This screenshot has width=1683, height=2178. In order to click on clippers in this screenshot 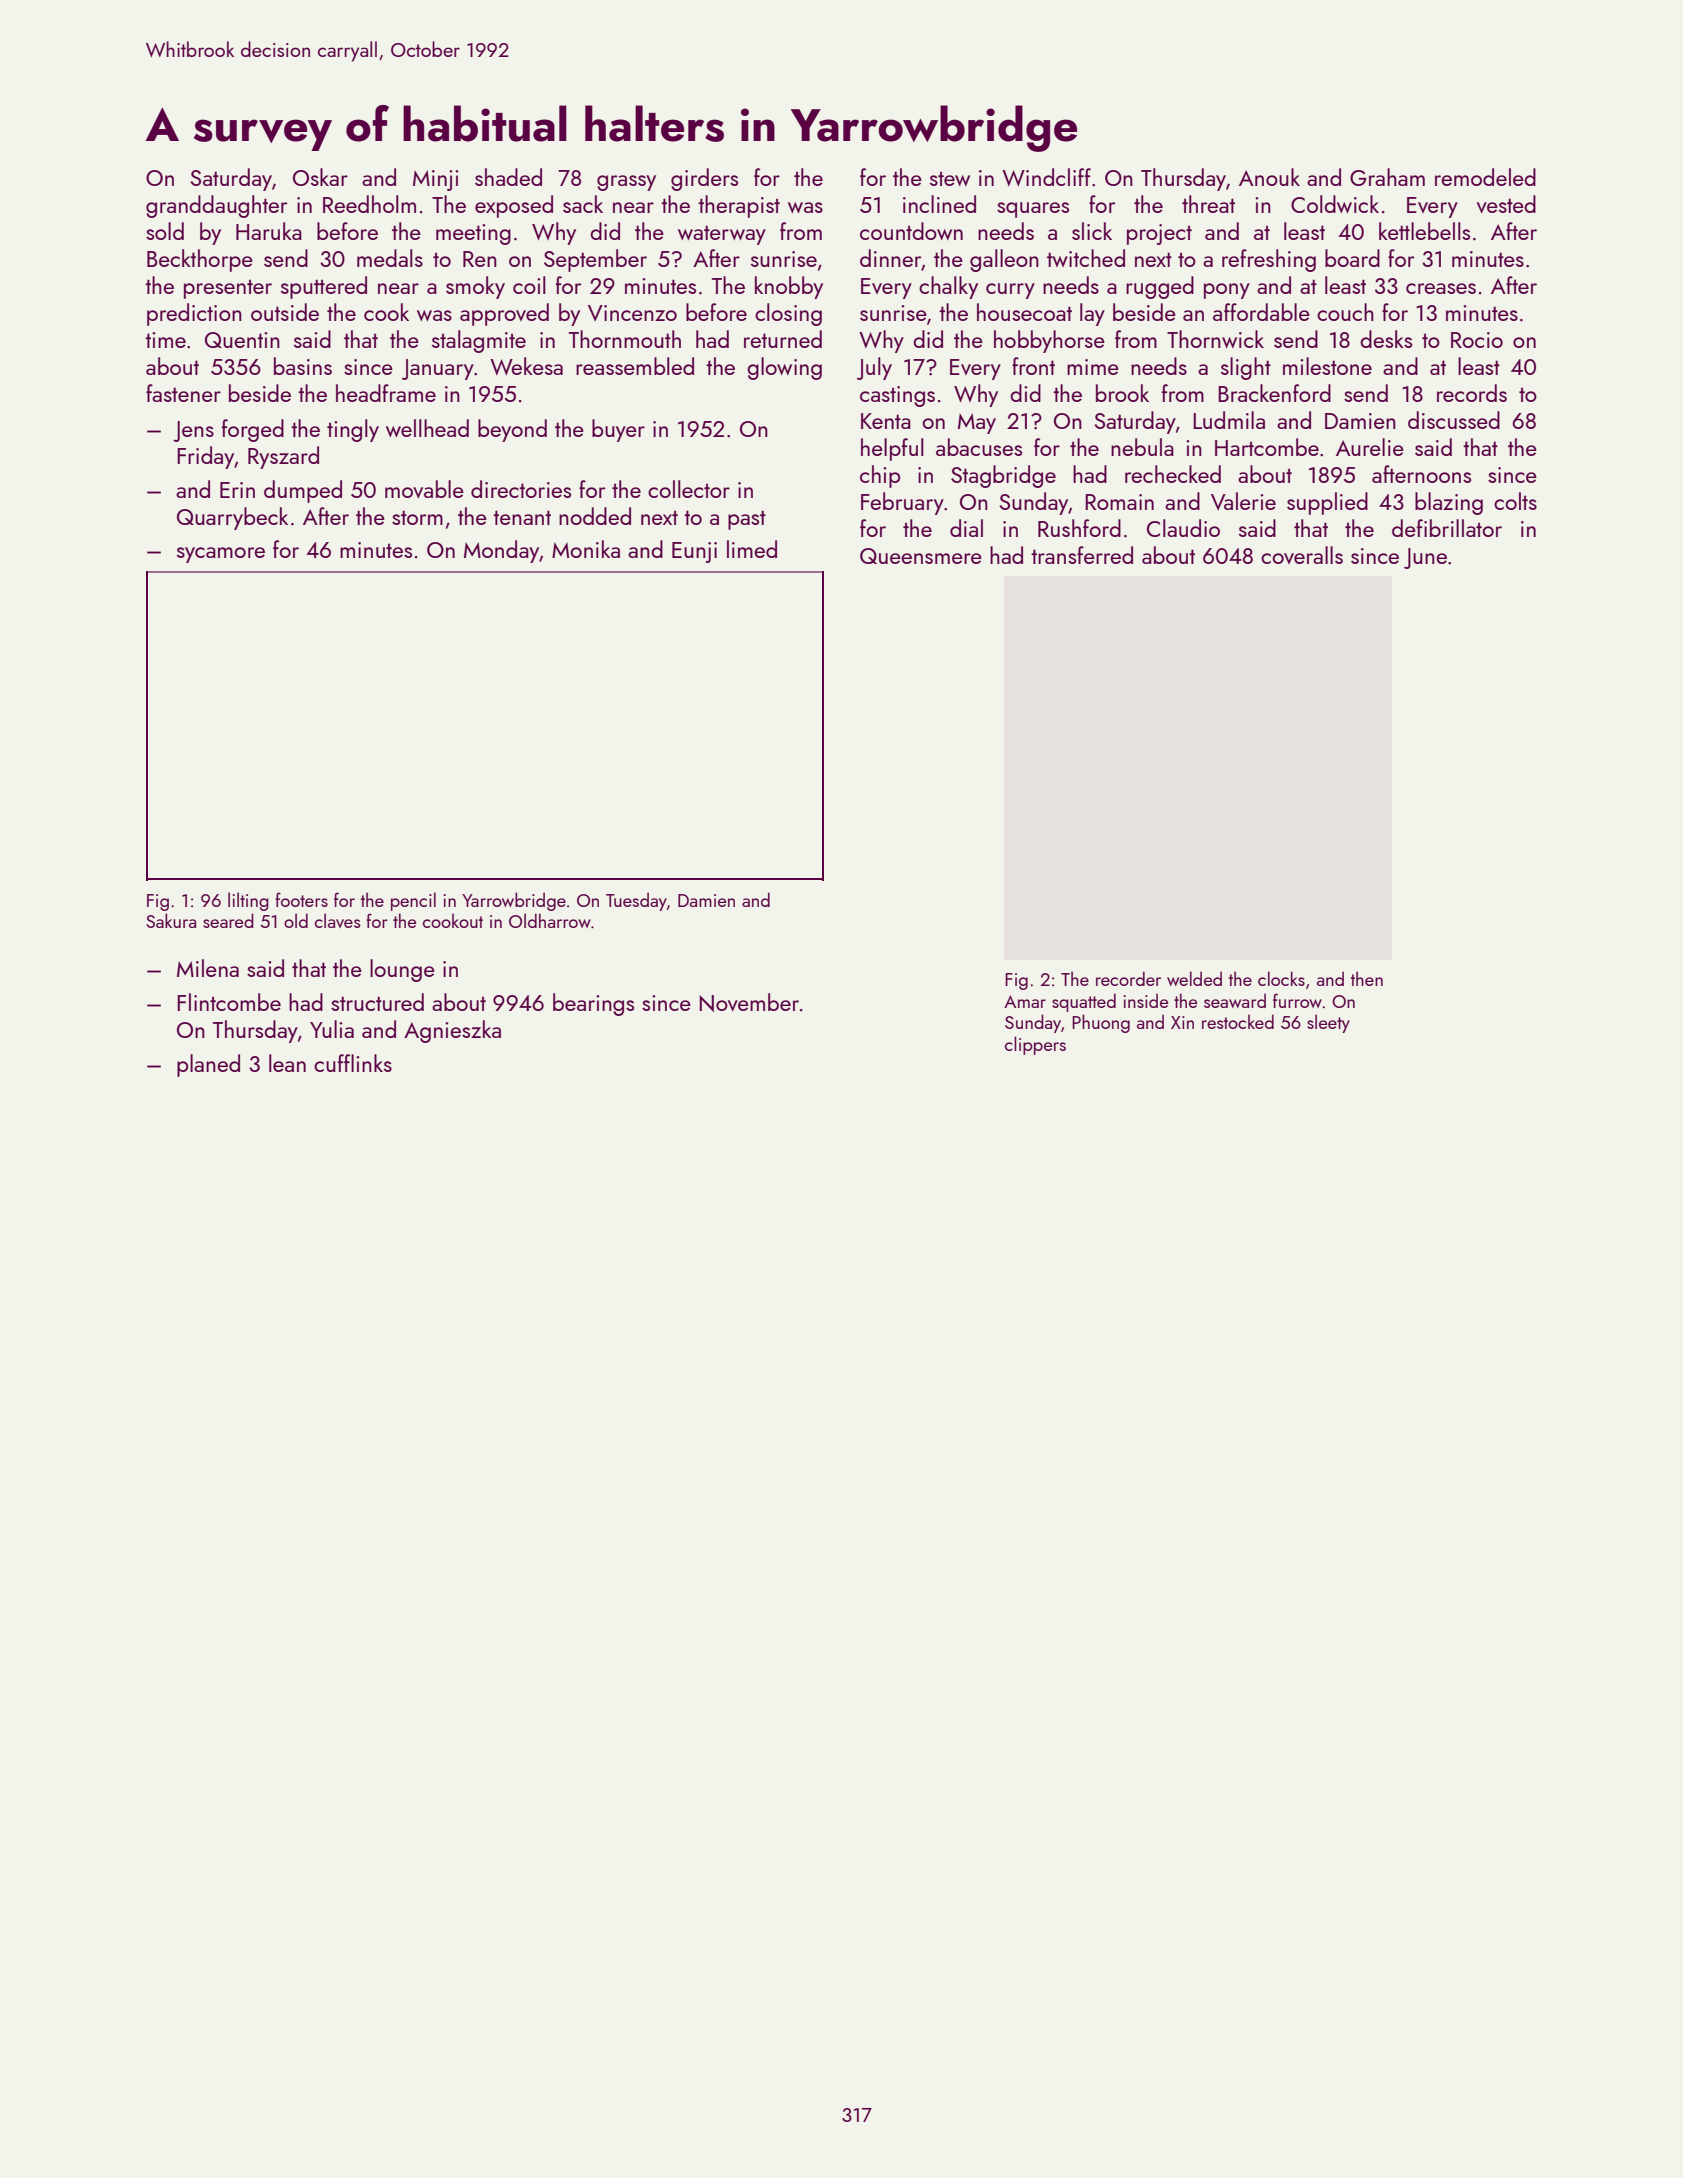, I will do `click(1035, 1045)`.
